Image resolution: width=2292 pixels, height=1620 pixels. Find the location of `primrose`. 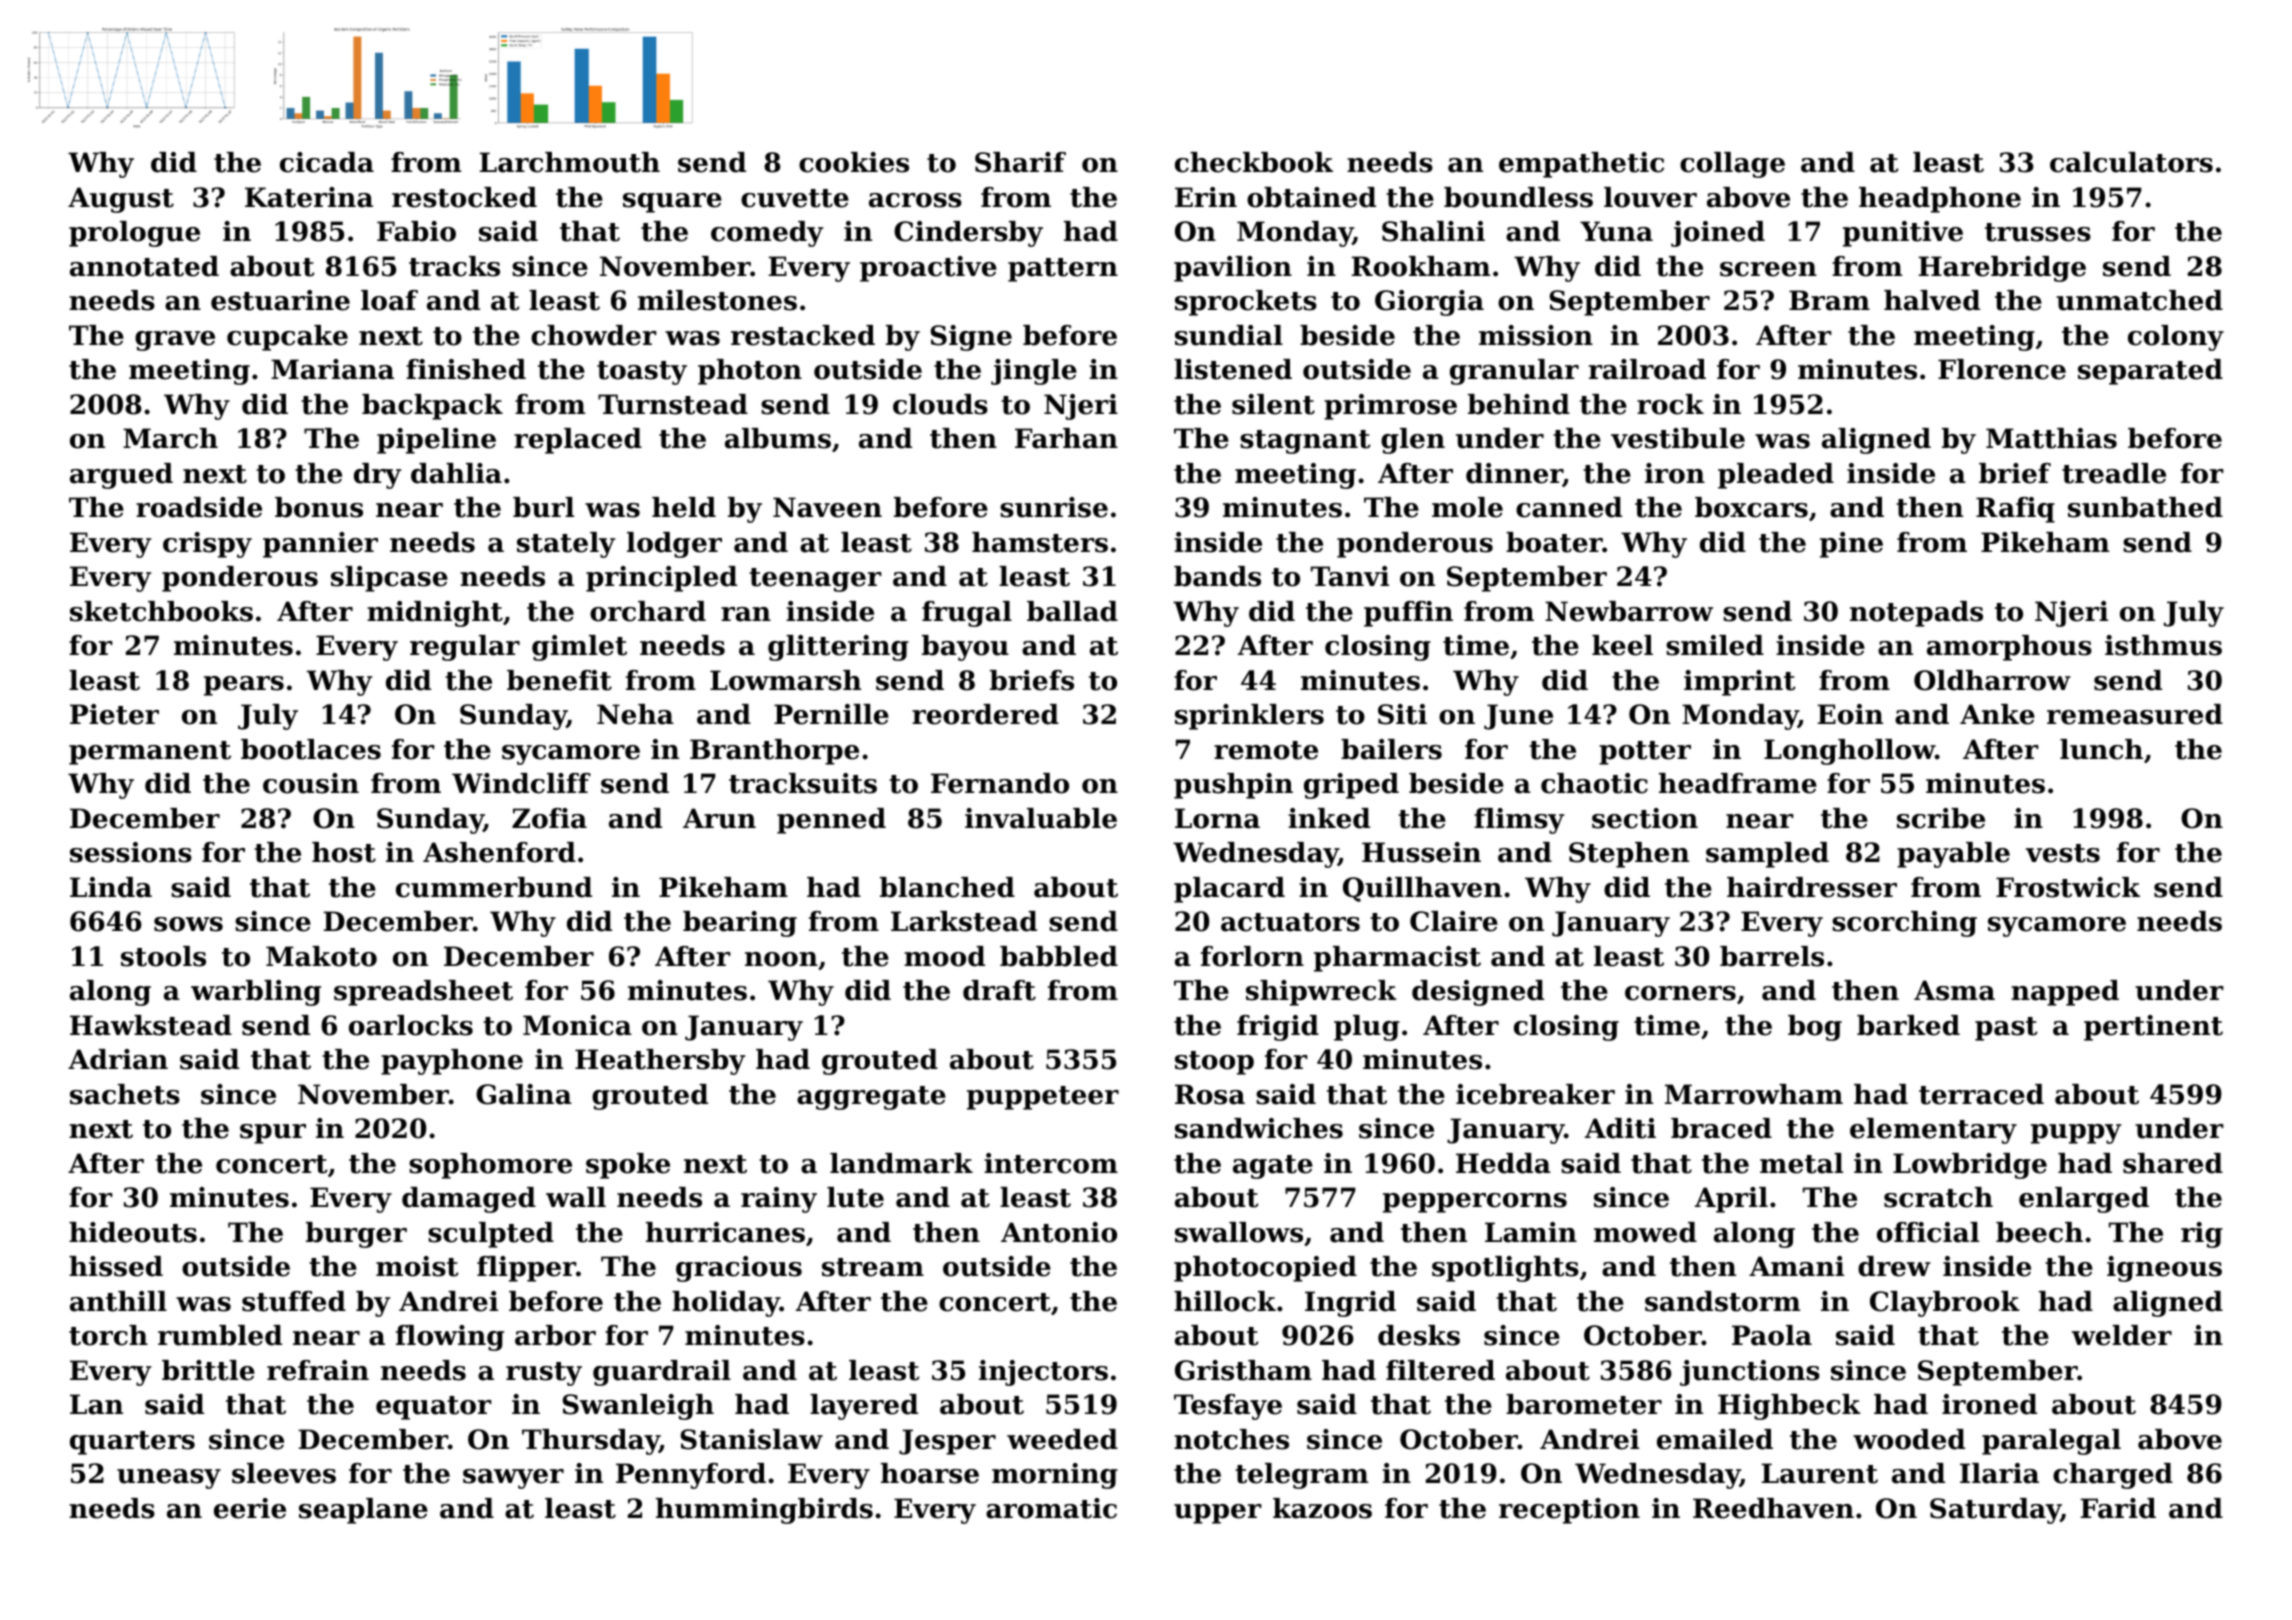

primrose is located at coordinates (1390, 407).
